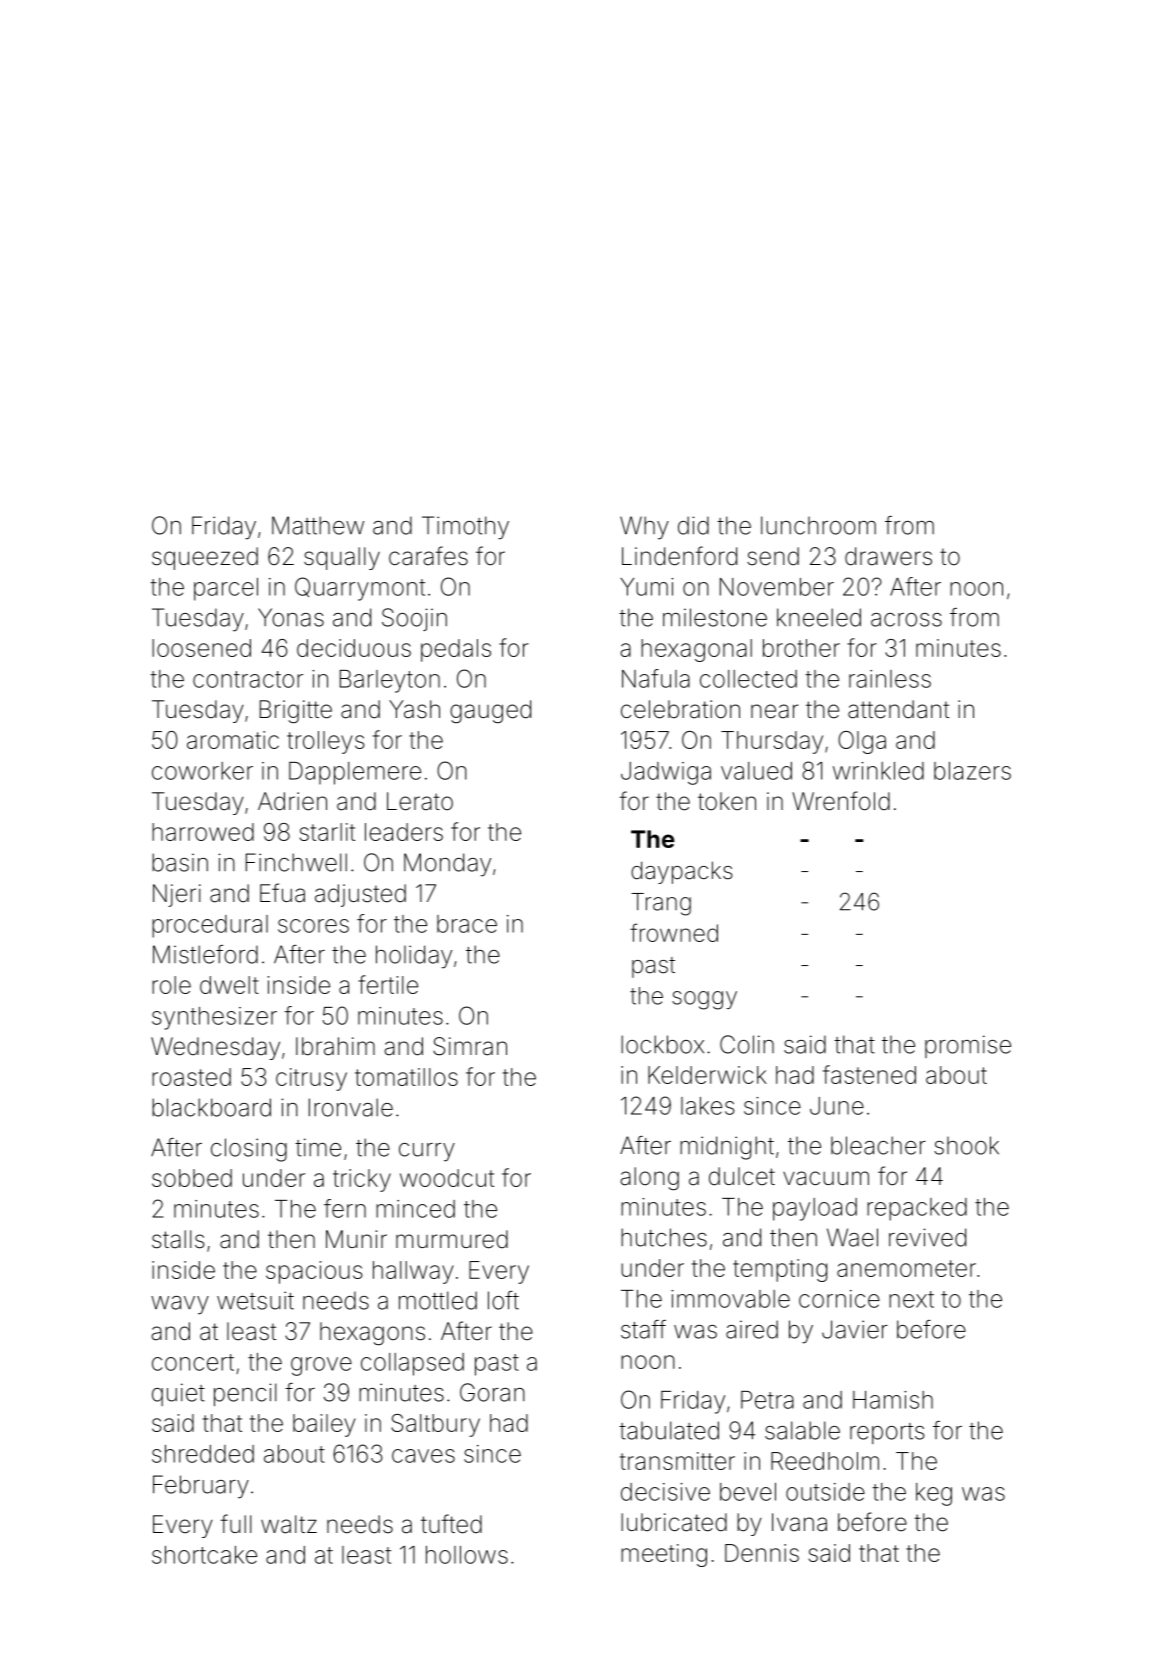 The height and width of the page is (1654, 1165). Describe the element at coordinates (438, 1300) in the page. I see `mottled` at that location.
